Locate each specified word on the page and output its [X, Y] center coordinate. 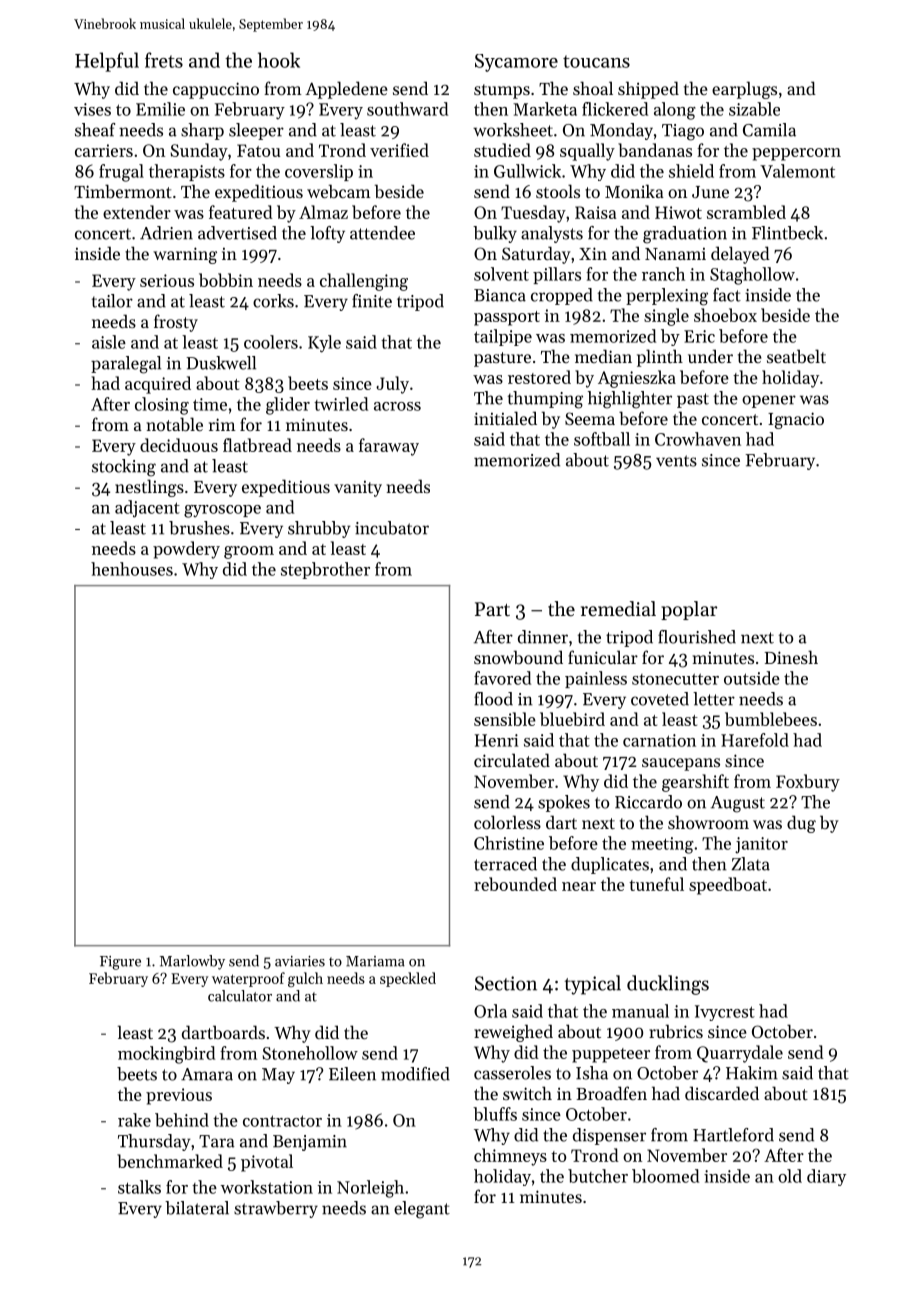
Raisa [596, 212]
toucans [596, 61]
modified [415, 1074]
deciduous [179, 445]
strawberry [276, 1209]
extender [137, 212]
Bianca [500, 295]
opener [769, 401]
